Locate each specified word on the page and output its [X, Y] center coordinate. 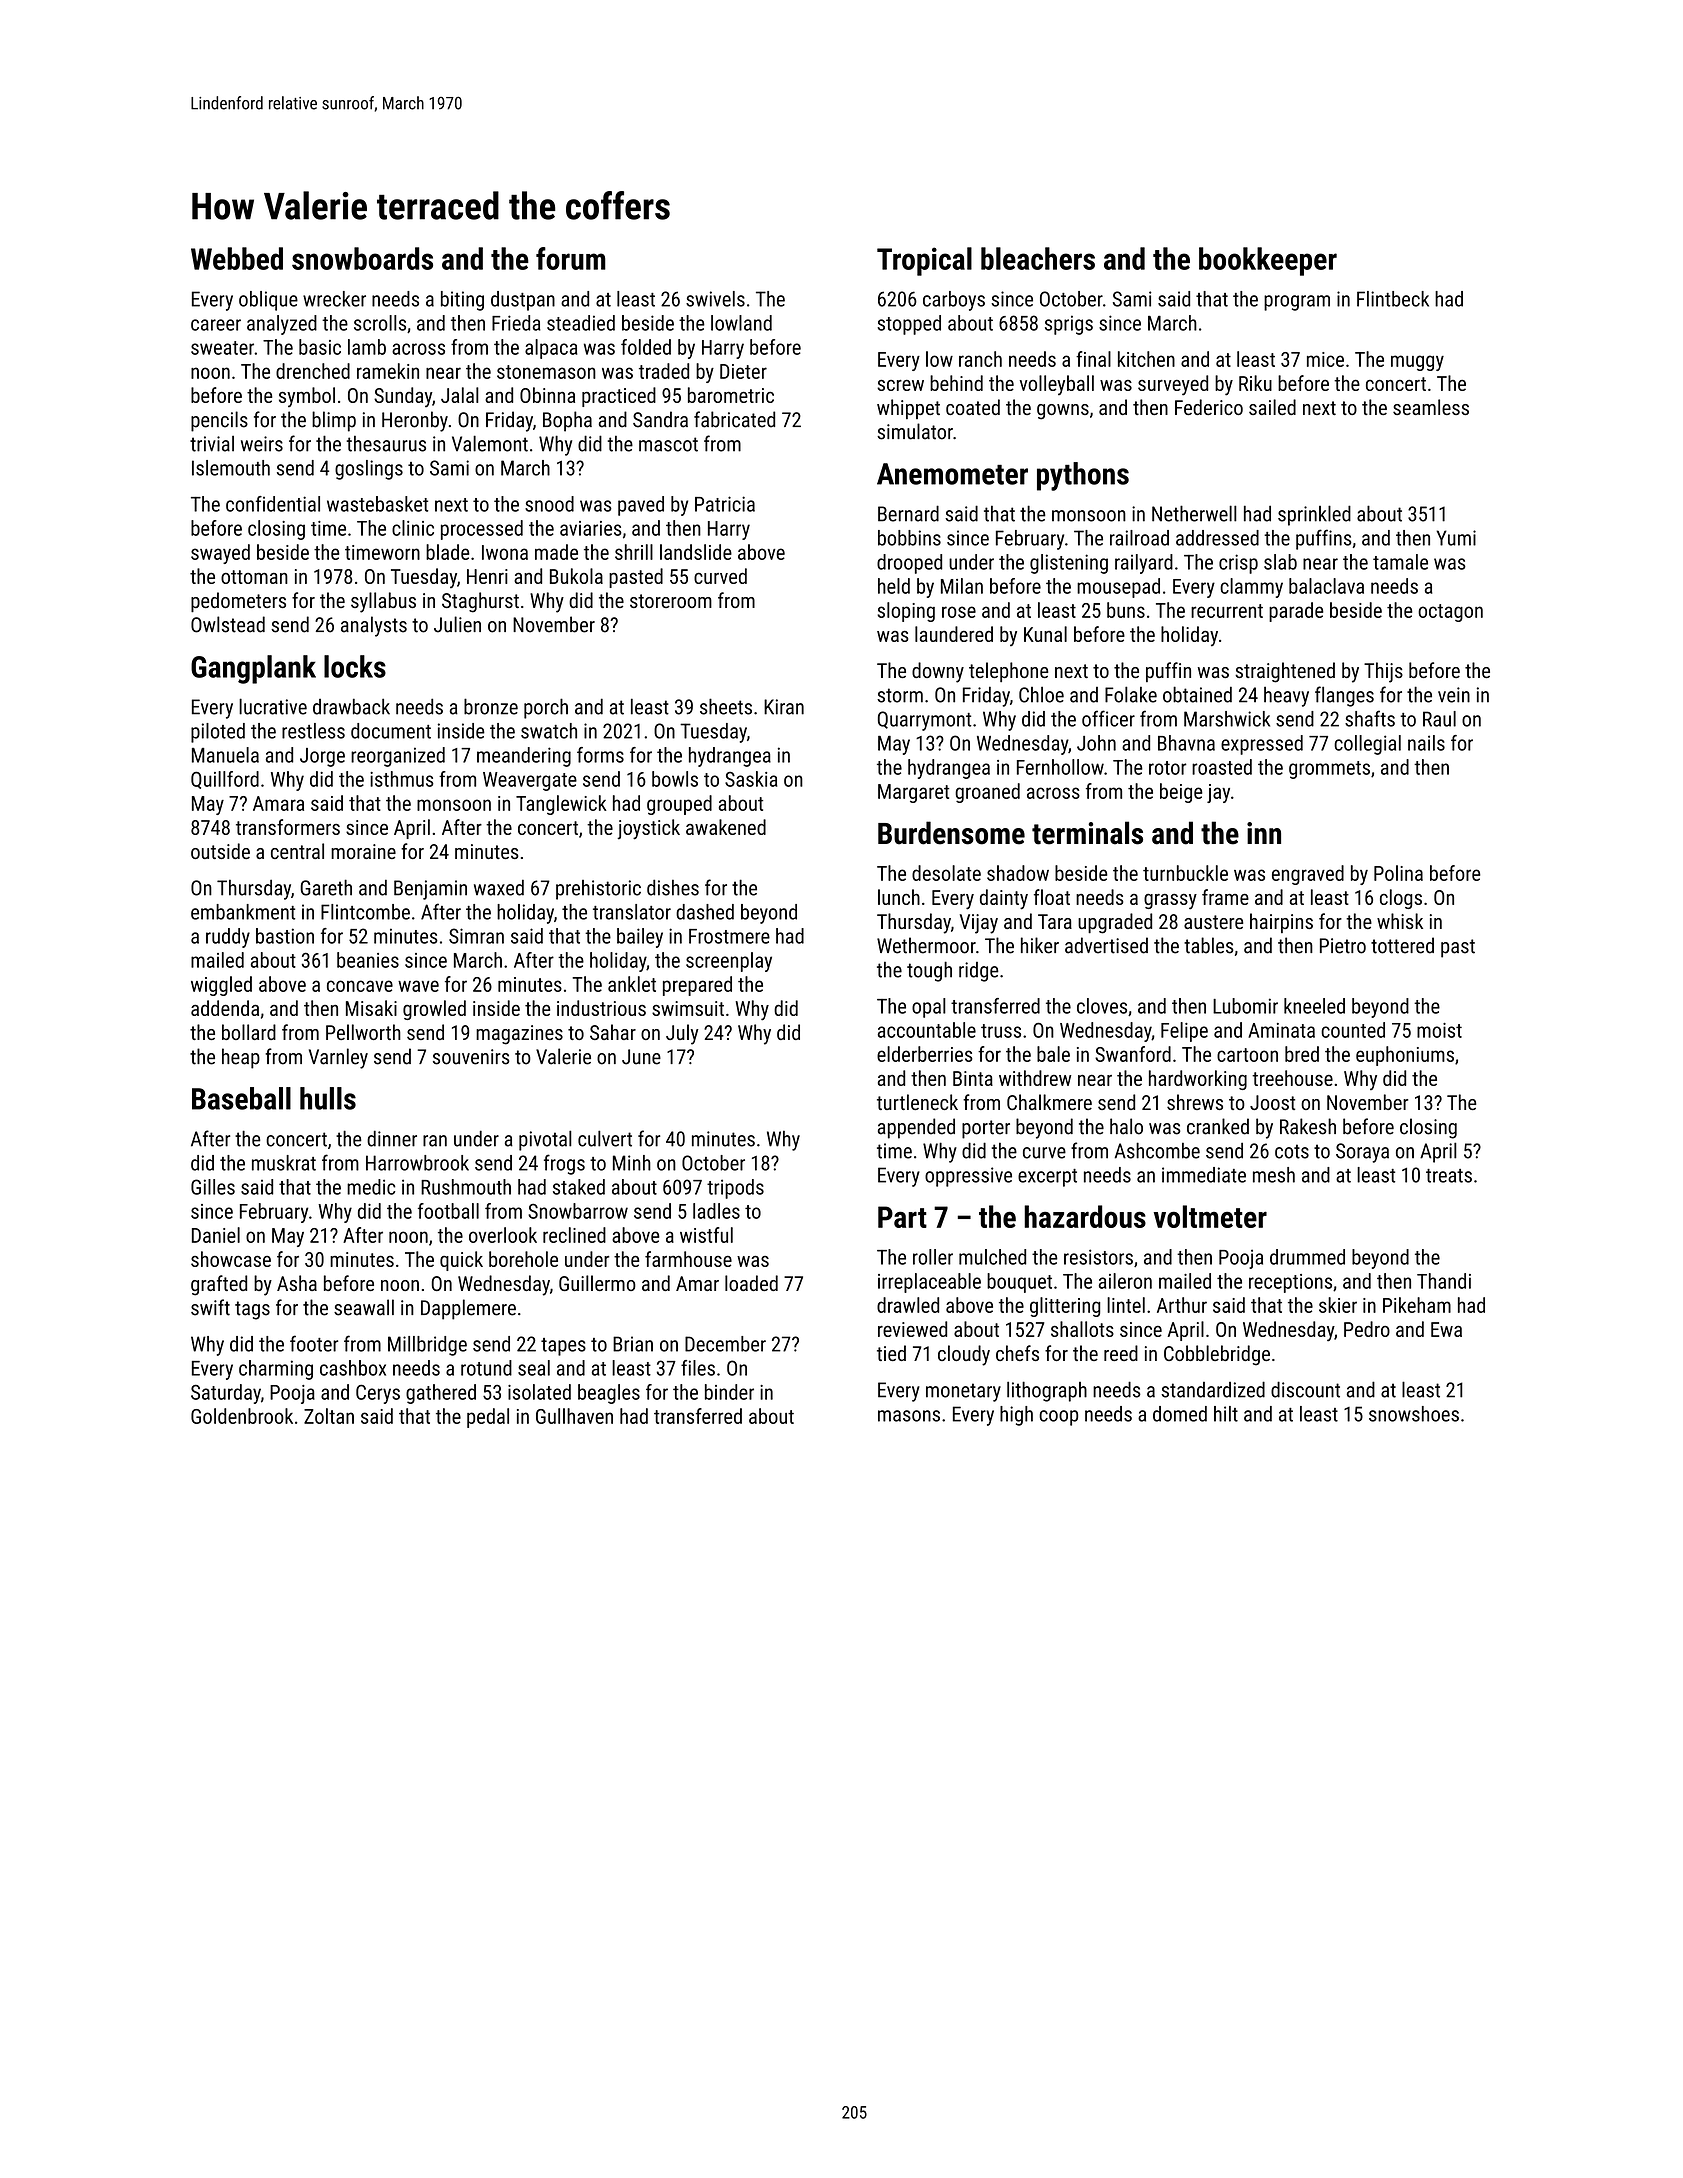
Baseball [241, 1098]
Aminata [1281, 1030]
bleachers [1038, 258]
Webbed [237, 258]
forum [571, 258]
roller [933, 1257]
